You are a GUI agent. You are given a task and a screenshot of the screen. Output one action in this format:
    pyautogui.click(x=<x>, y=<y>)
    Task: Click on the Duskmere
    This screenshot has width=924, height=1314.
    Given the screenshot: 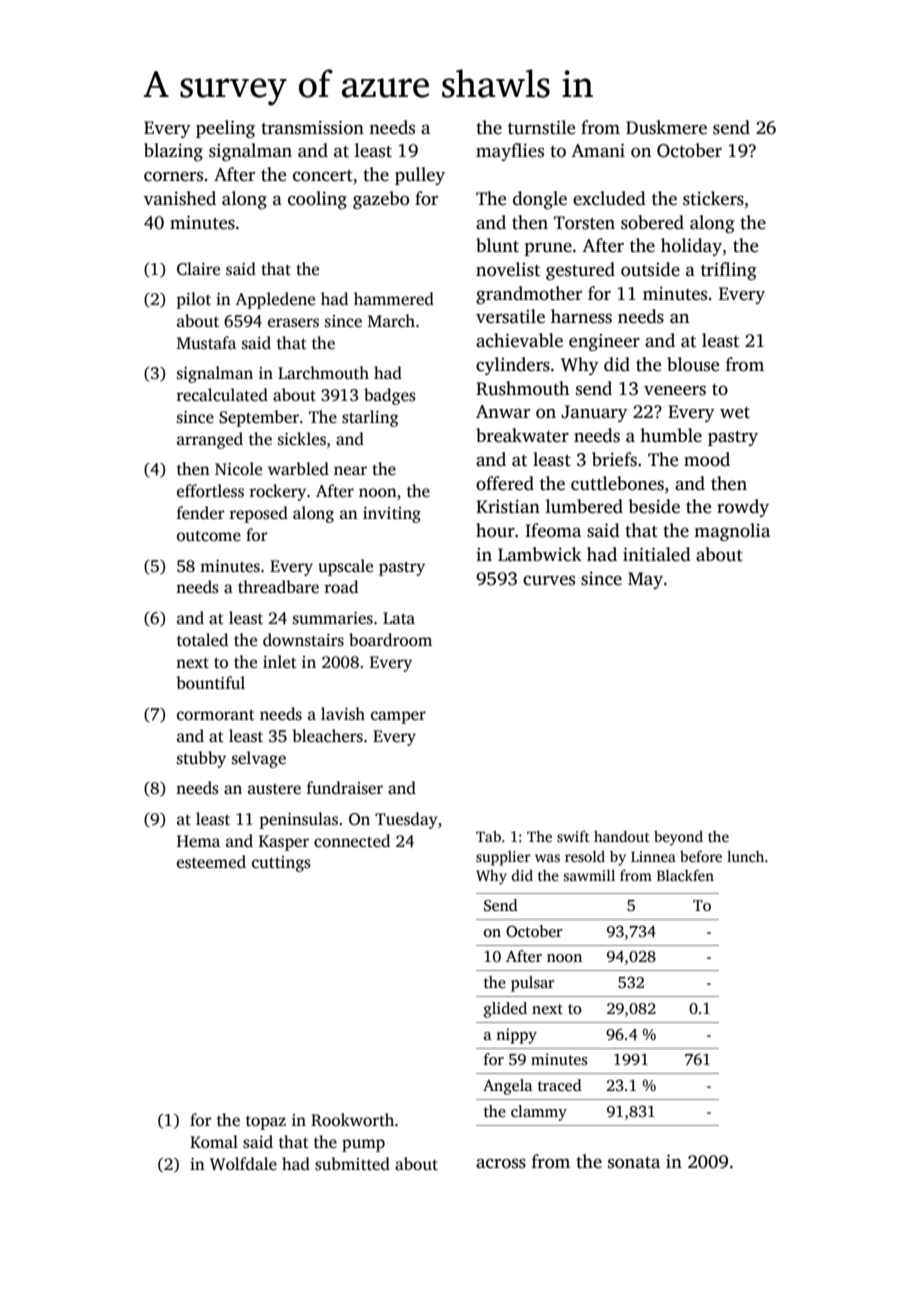 What is the action you would take?
    pyautogui.click(x=666, y=127)
